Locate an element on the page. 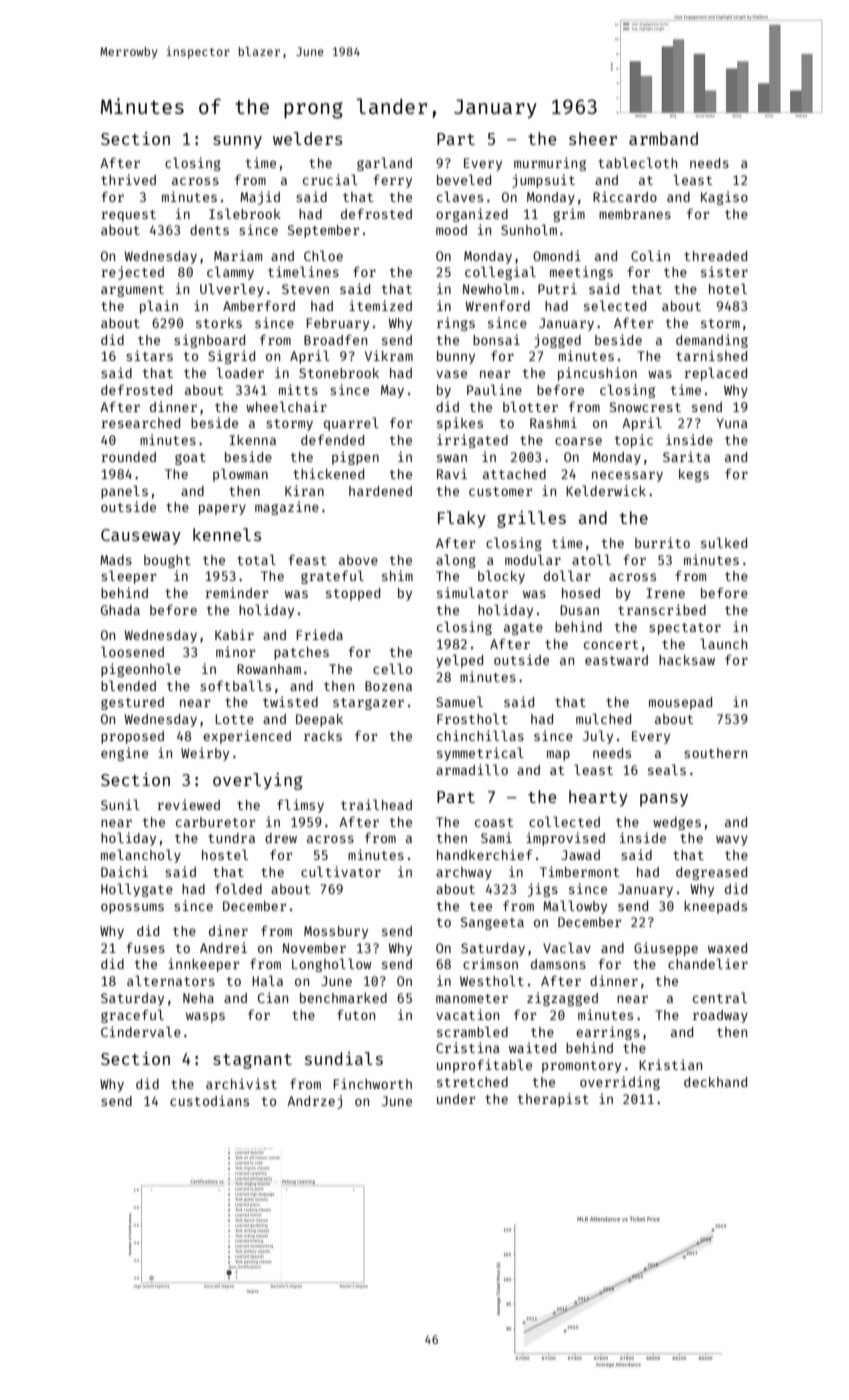 The width and height of the image is (849, 1400). custodians is located at coordinates (209, 1100).
